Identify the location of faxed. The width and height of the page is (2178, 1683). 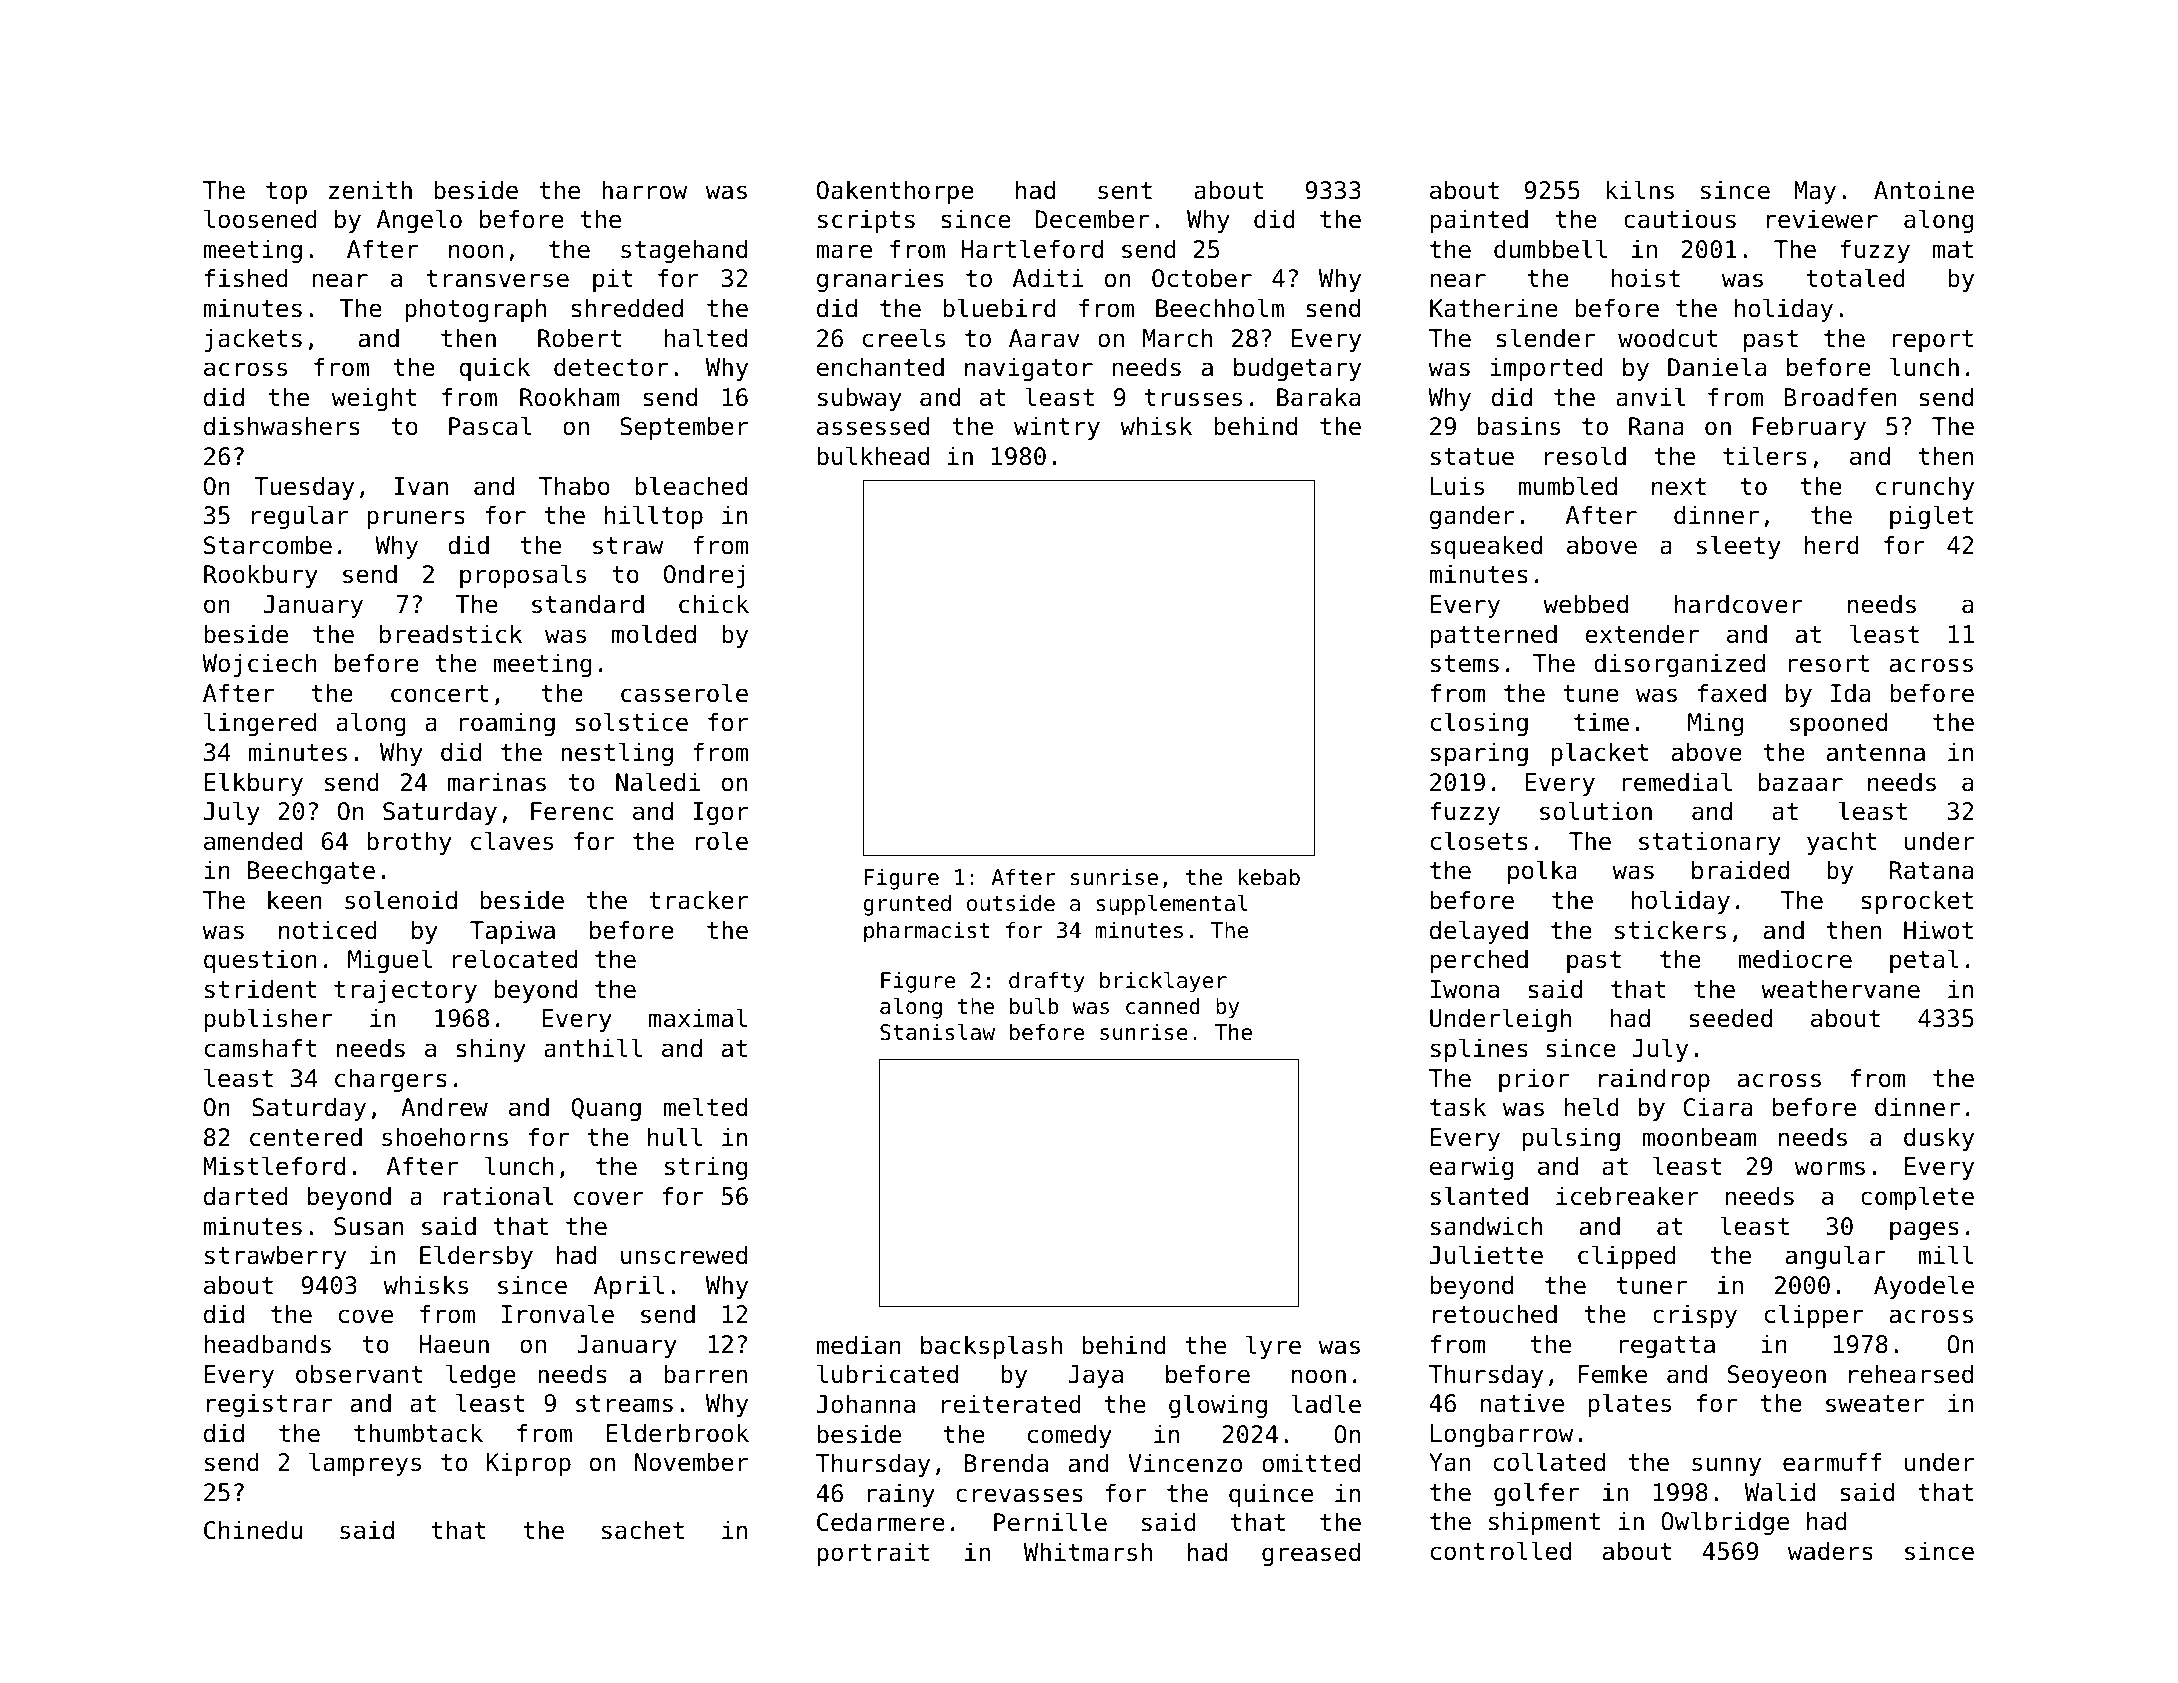
(1732, 693).
